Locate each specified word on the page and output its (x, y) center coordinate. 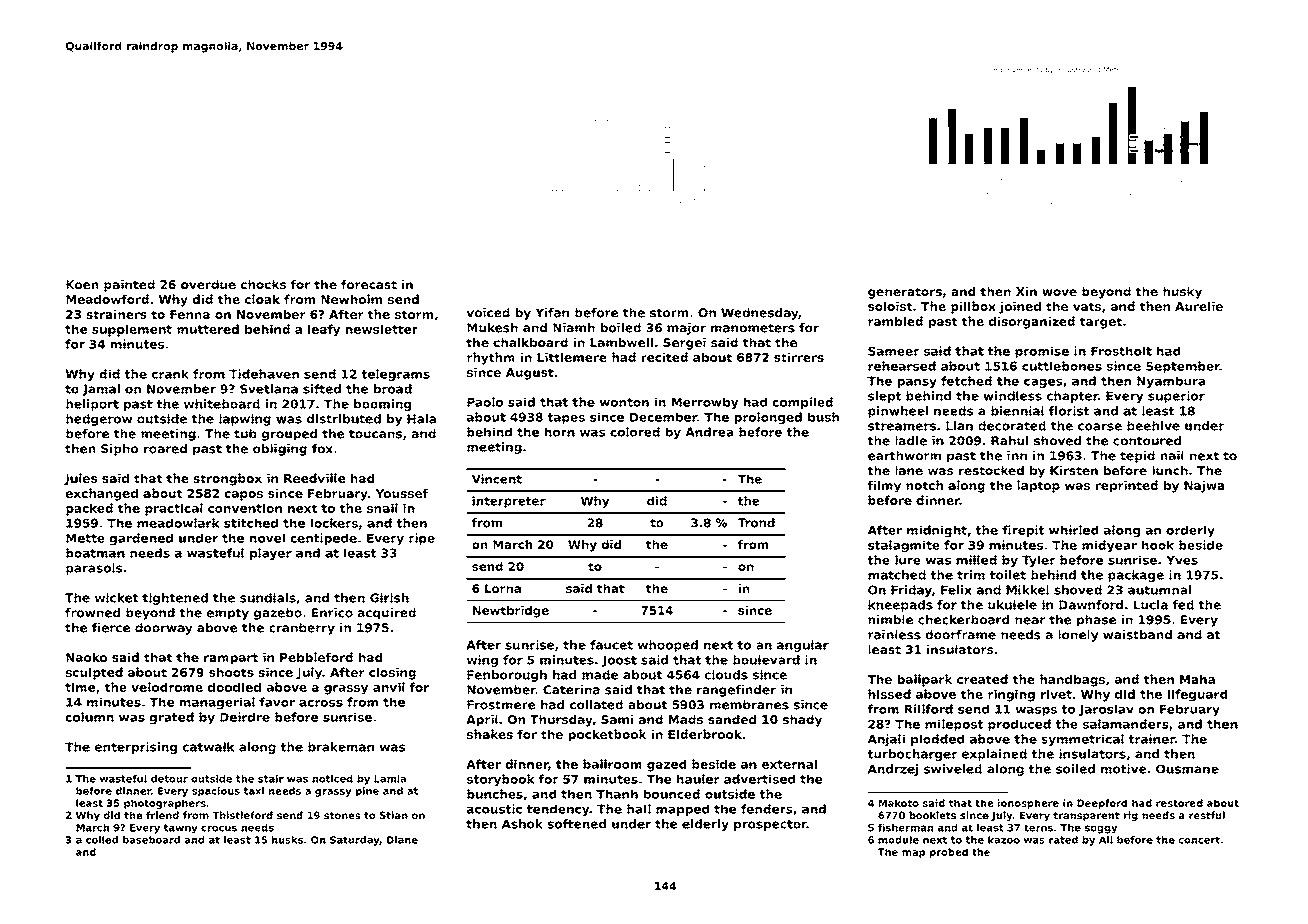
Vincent (497, 479)
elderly (705, 825)
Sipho (120, 450)
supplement (132, 330)
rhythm (491, 358)
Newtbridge (511, 612)
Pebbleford (316, 657)
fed (1183, 605)
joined (1020, 307)
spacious (216, 792)
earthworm (904, 456)
